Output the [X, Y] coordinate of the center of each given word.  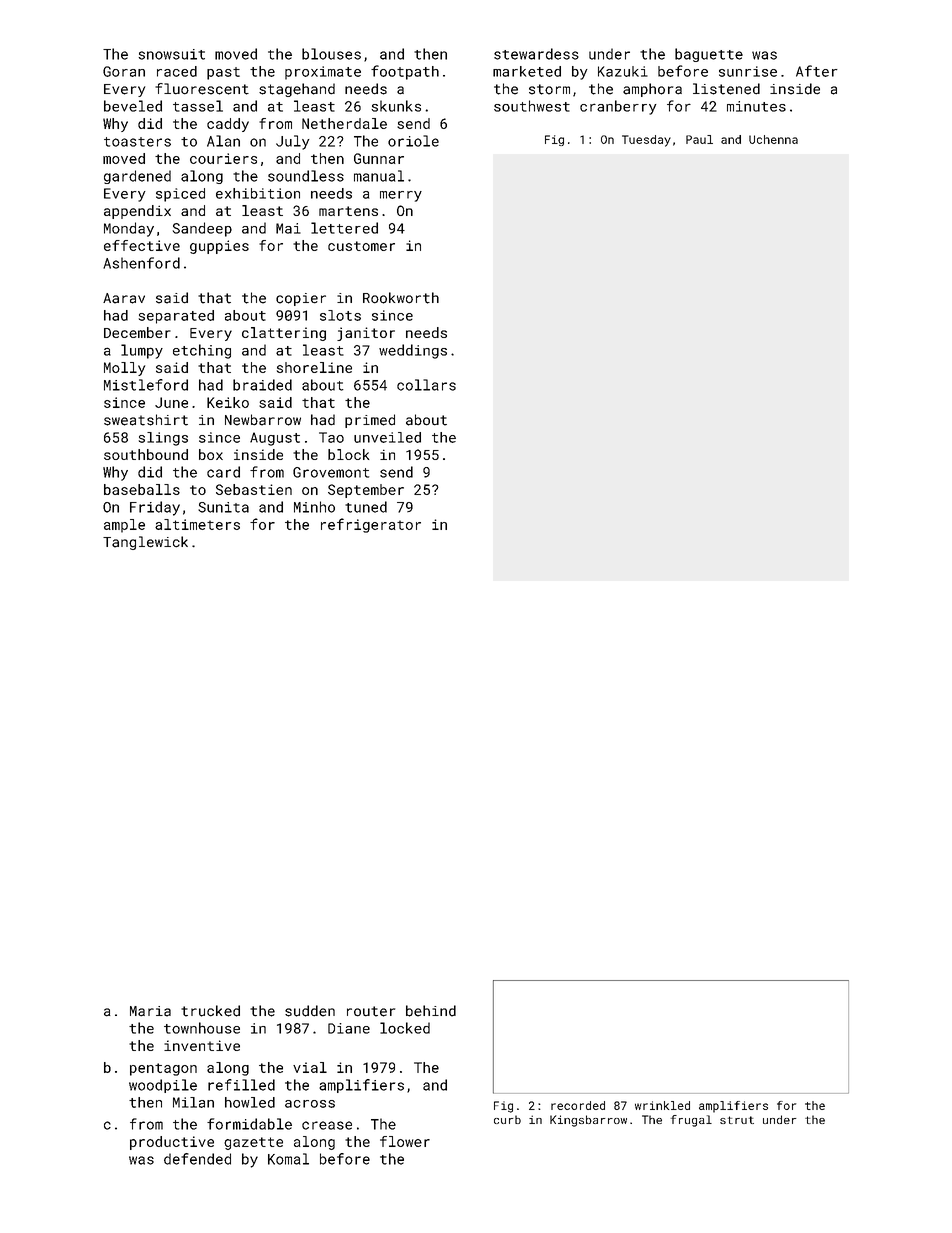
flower [405, 1141]
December [137, 332]
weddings [413, 351]
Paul [699, 139]
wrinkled [662, 1105]
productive [172, 1143]
